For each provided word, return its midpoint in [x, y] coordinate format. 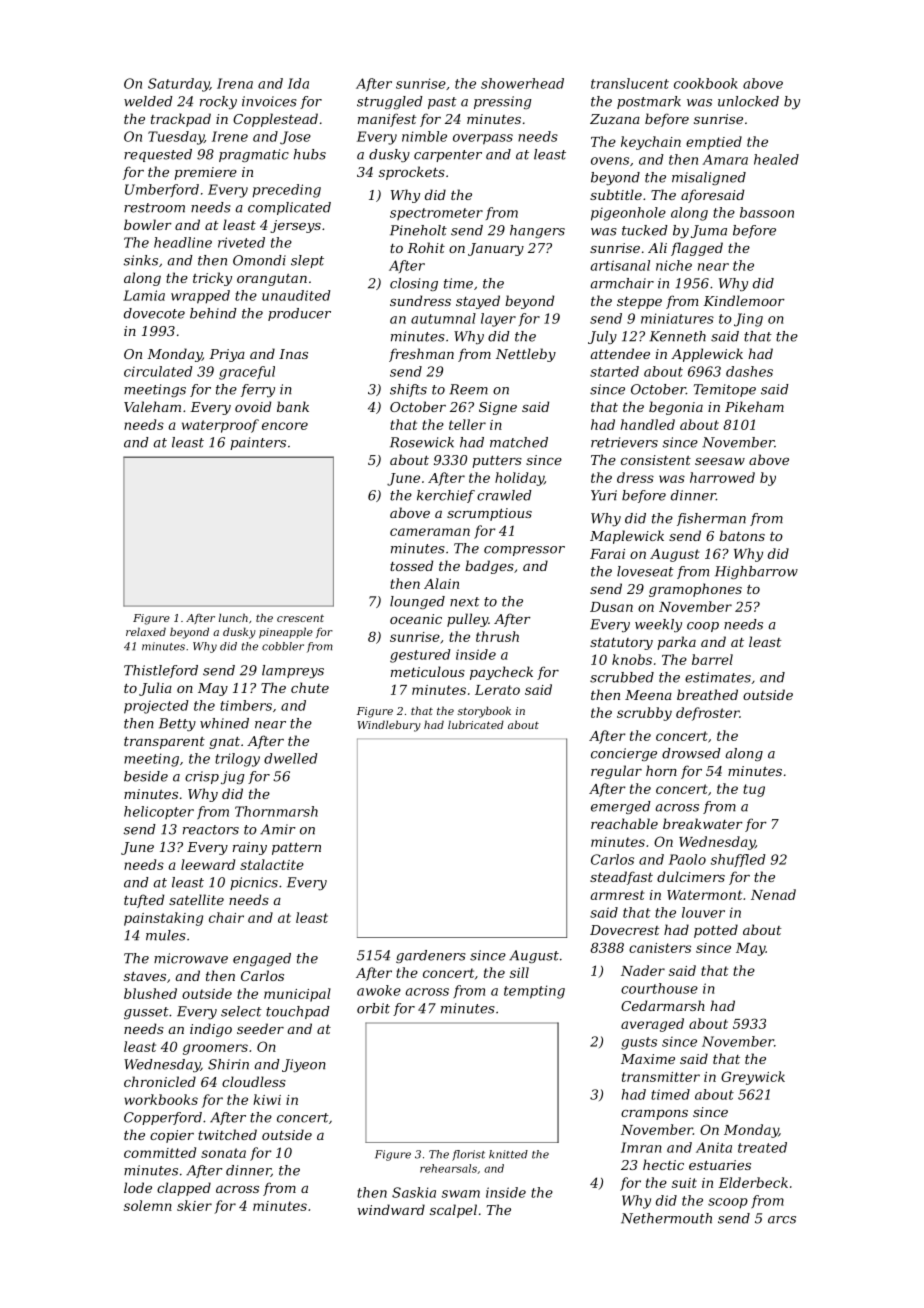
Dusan [611, 607]
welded [148, 101]
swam [461, 1194]
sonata [223, 1153]
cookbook [706, 83]
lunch [233, 617]
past [442, 103]
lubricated [476, 724]
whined [224, 723]
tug [754, 790]
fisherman [711, 519]
